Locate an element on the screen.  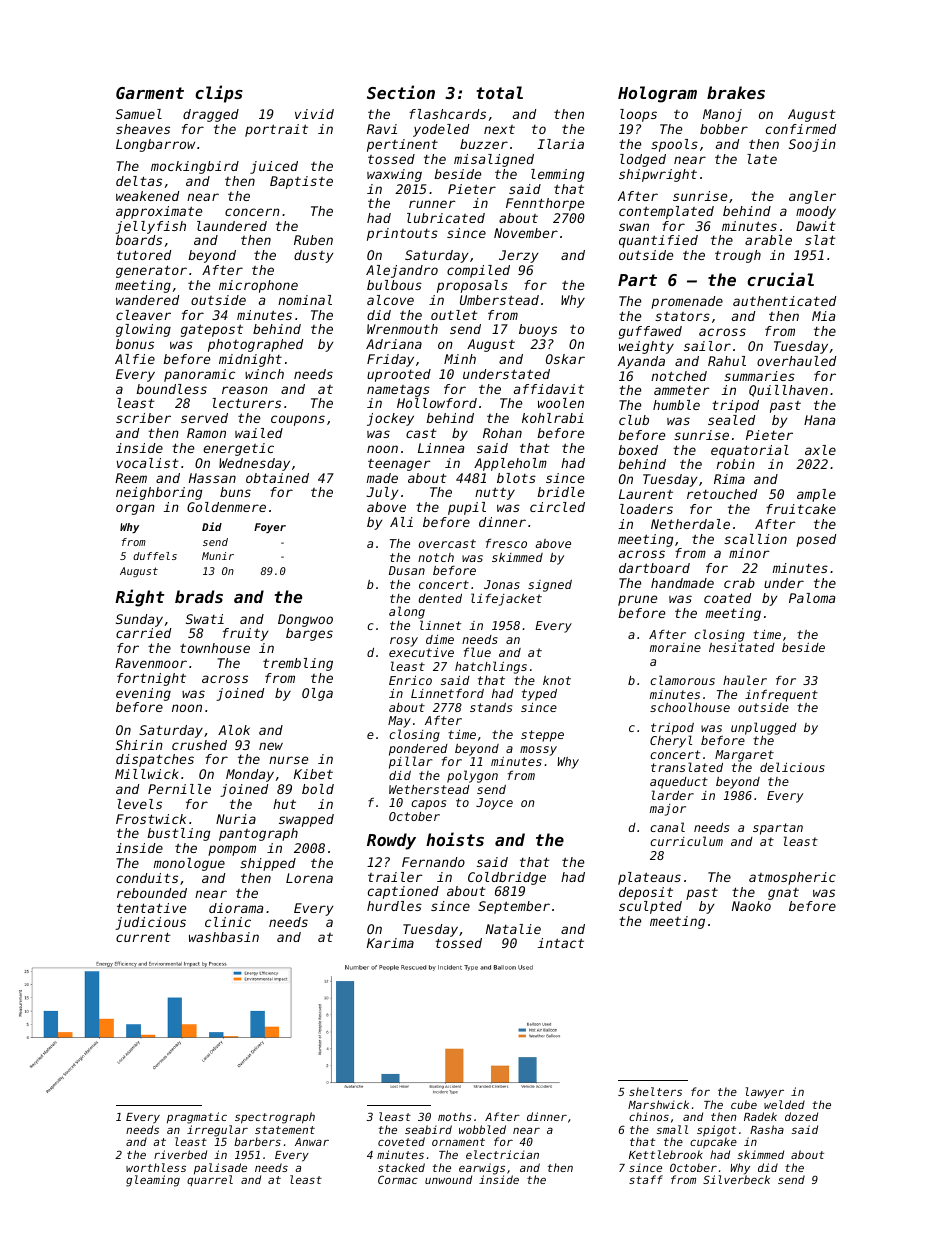
Ravi is located at coordinates (382, 129).
